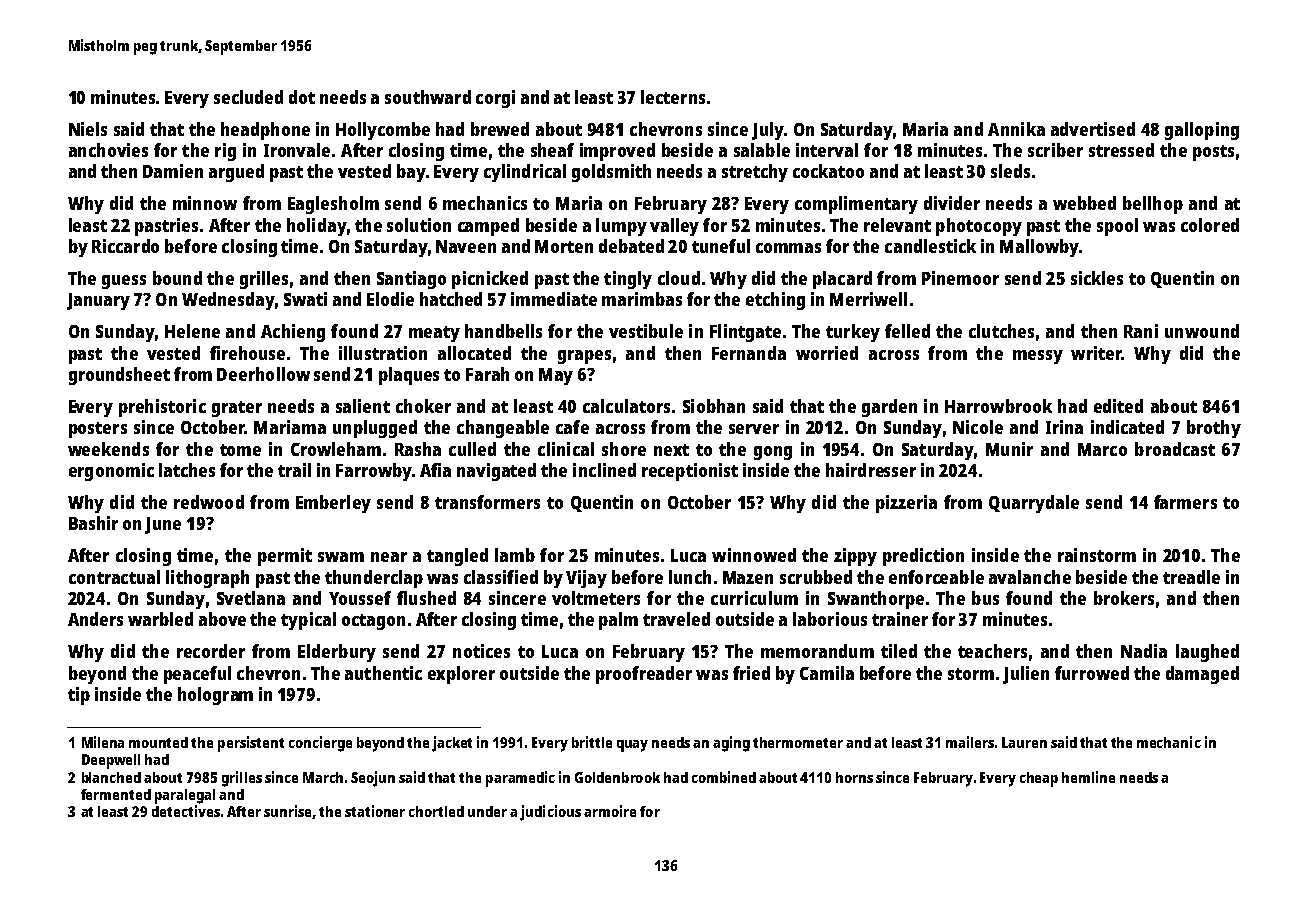  I want to click on secluded, so click(248, 97).
